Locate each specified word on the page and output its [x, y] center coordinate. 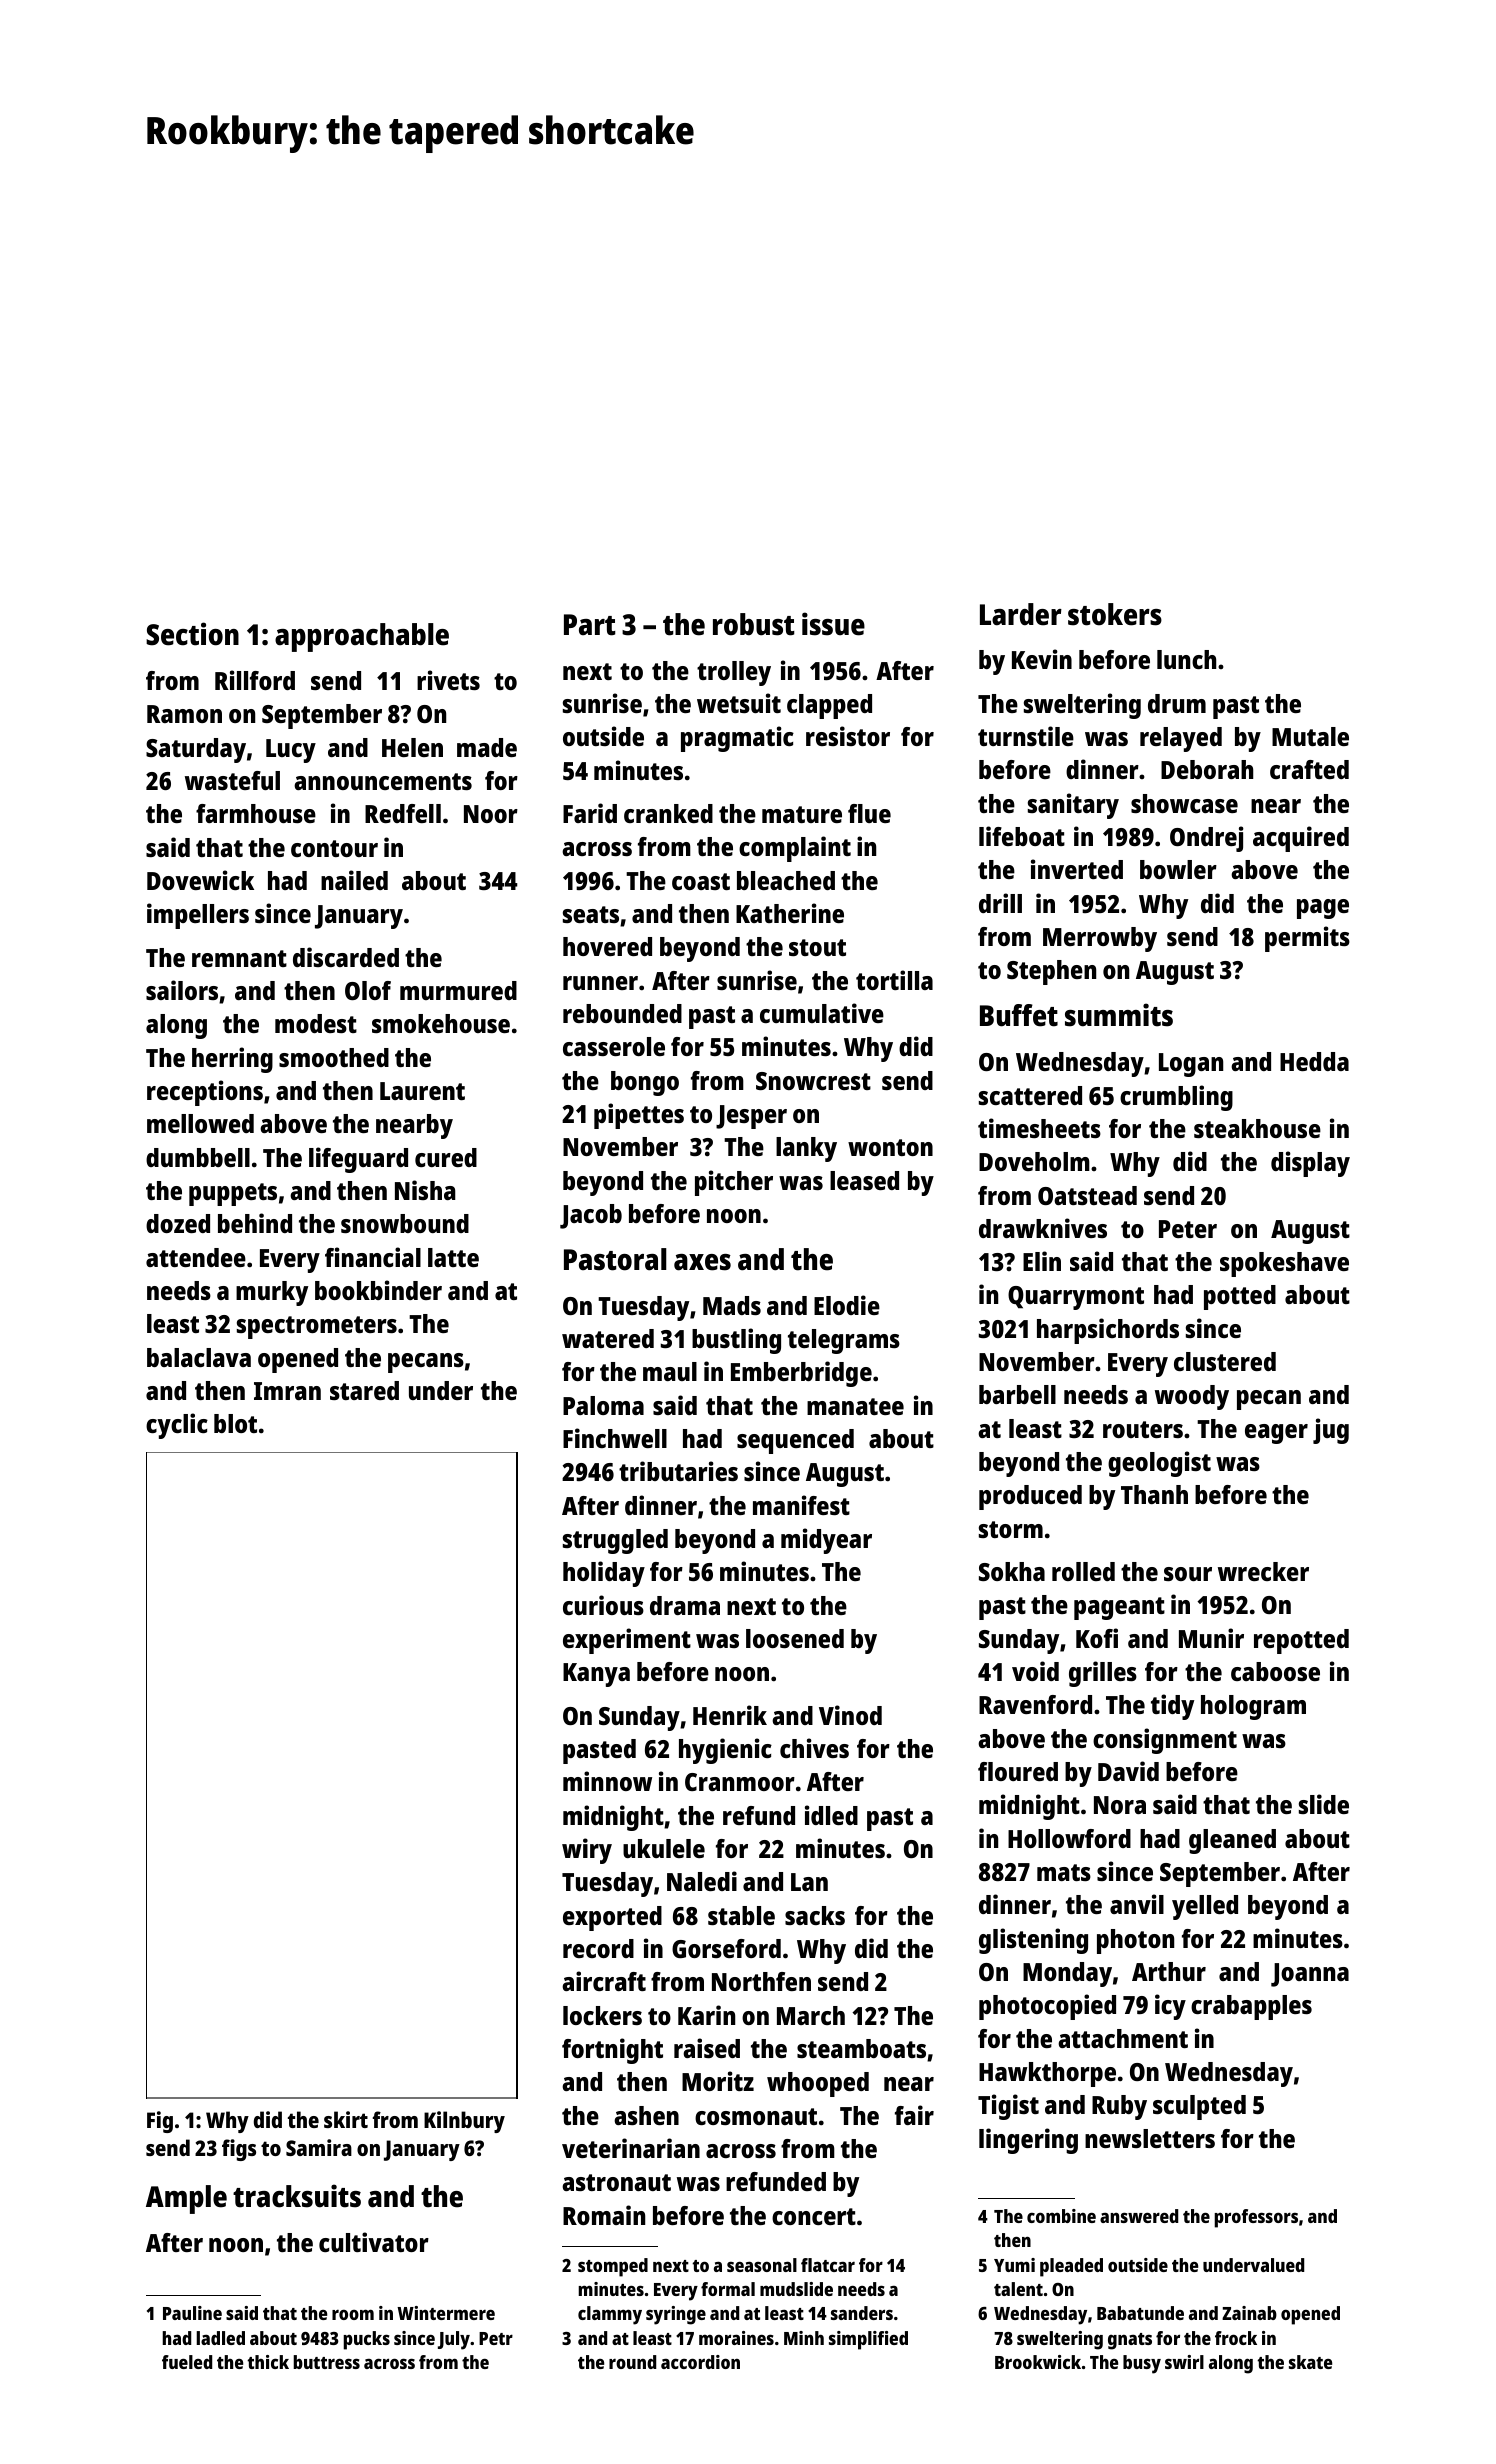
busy [1142, 2364]
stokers [1115, 614]
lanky [806, 1149]
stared [364, 1390]
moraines [736, 2338]
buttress [326, 2362]
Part [590, 625]
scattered [1030, 1095]
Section [192, 634]
